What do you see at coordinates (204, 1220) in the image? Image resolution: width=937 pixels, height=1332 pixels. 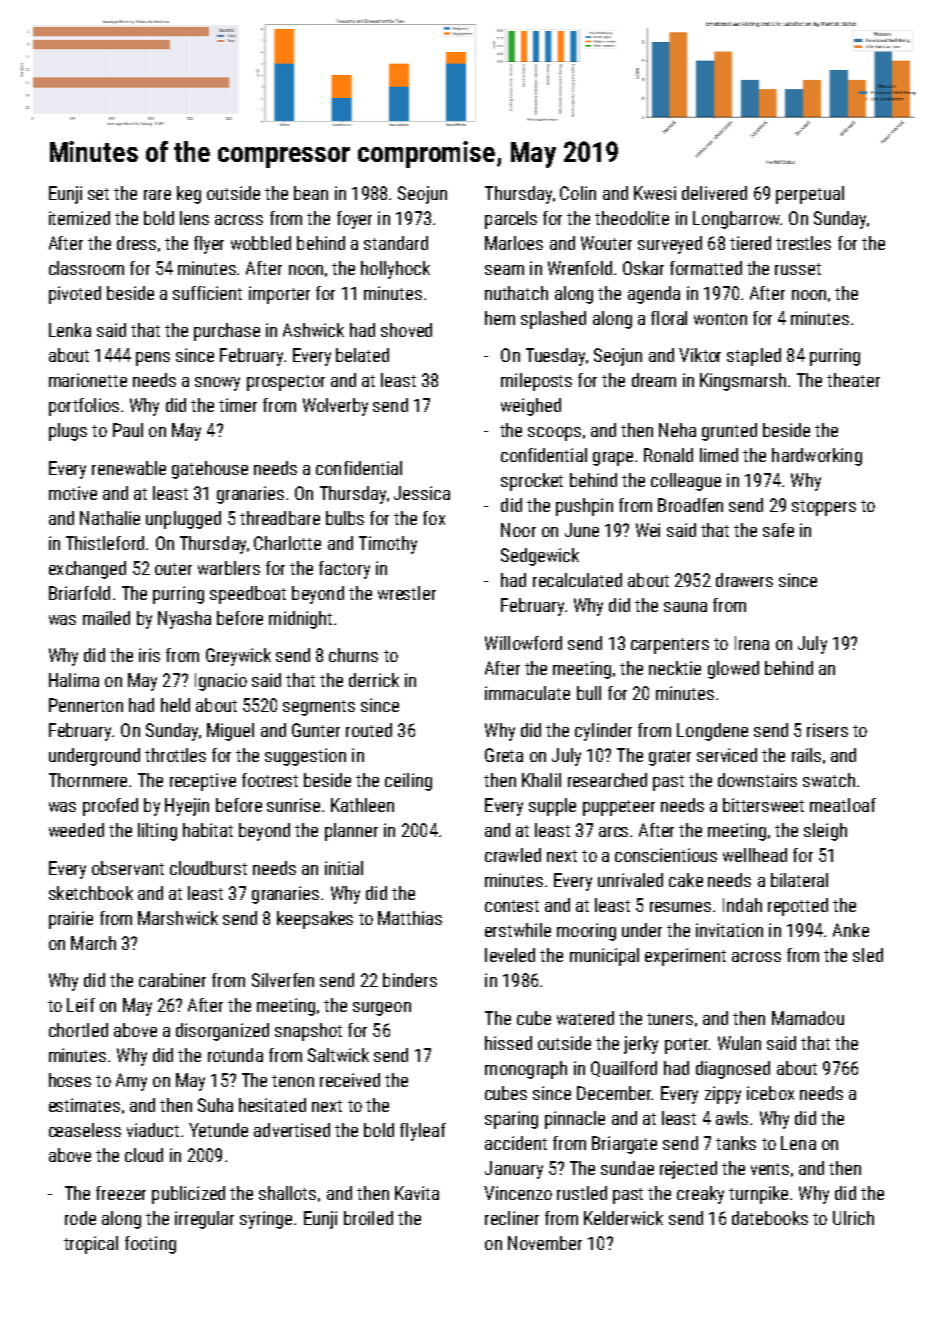 I see `irregular` at bounding box center [204, 1220].
